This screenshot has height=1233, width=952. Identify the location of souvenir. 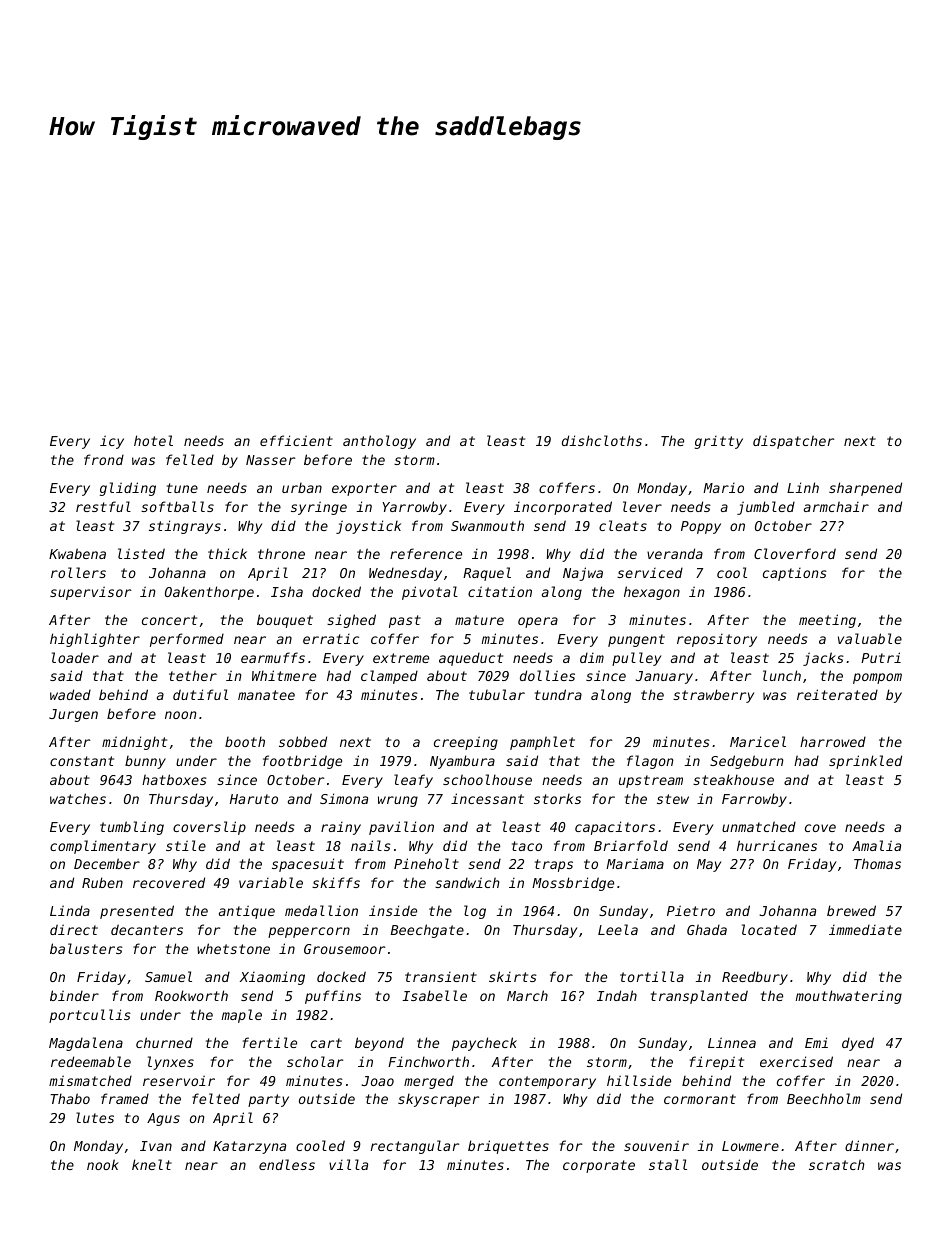
(656, 1145).
